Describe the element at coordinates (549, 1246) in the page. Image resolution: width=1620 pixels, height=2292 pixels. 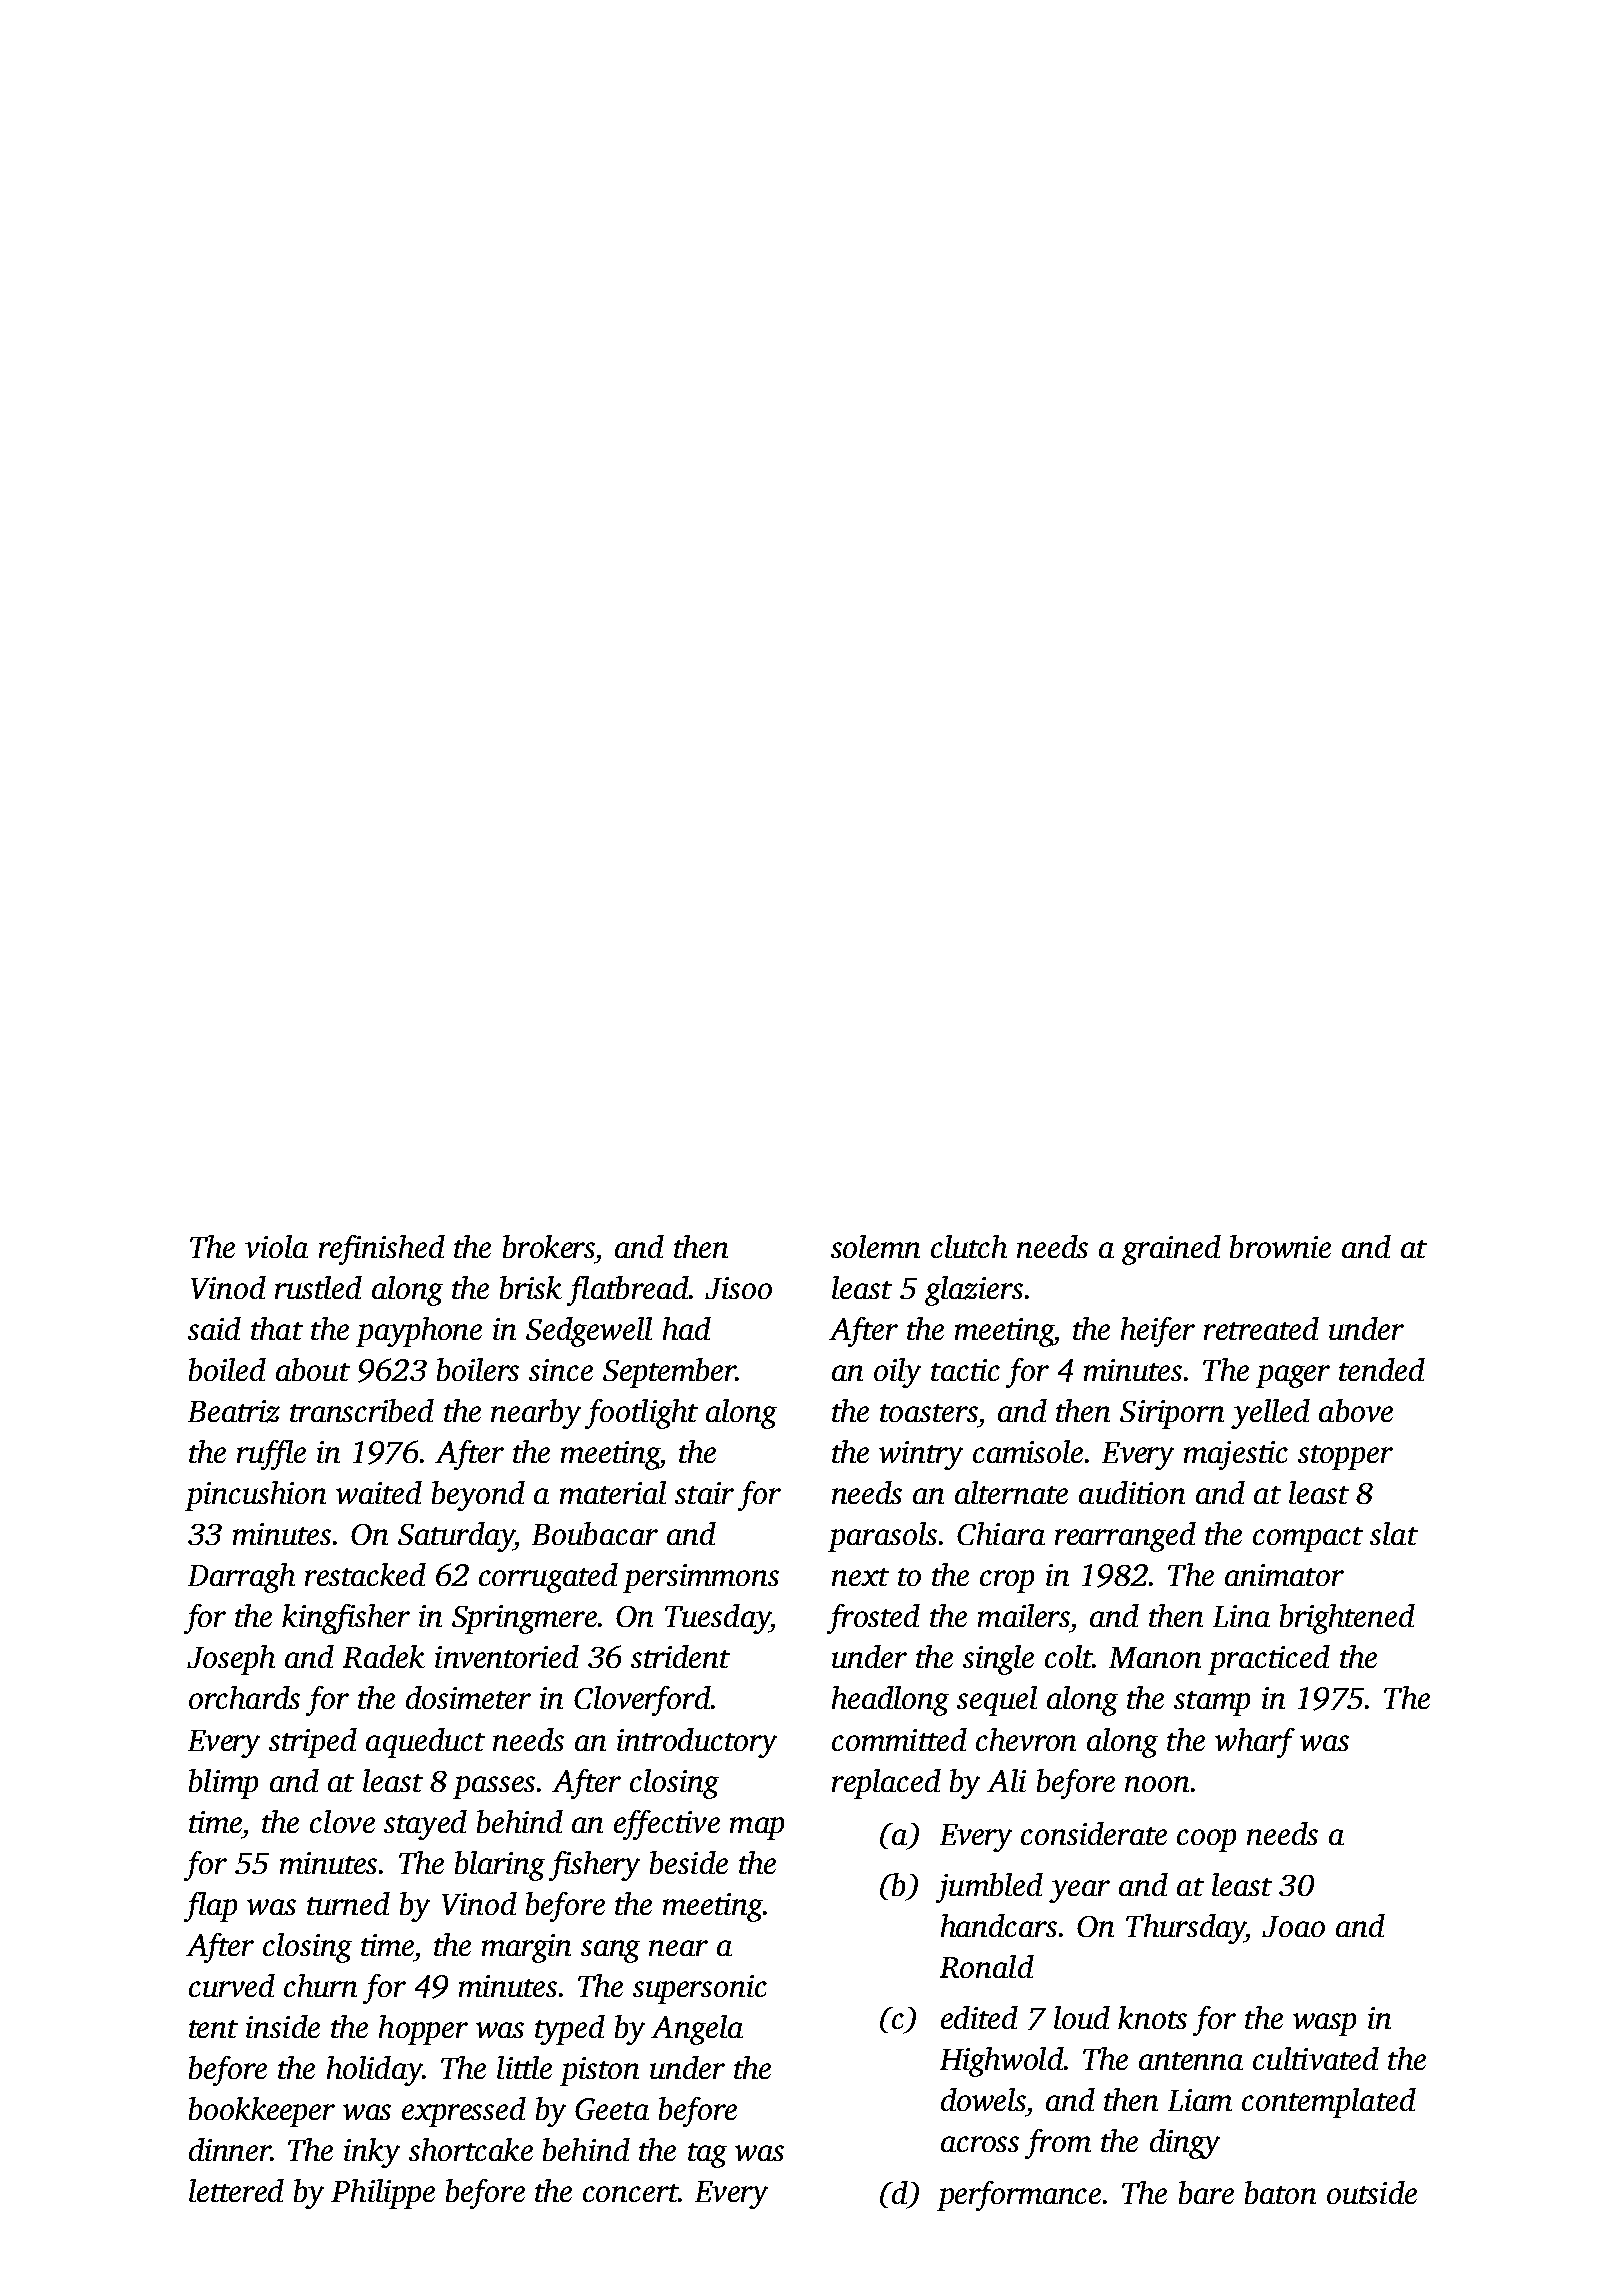
I see `brokers` at that location.
